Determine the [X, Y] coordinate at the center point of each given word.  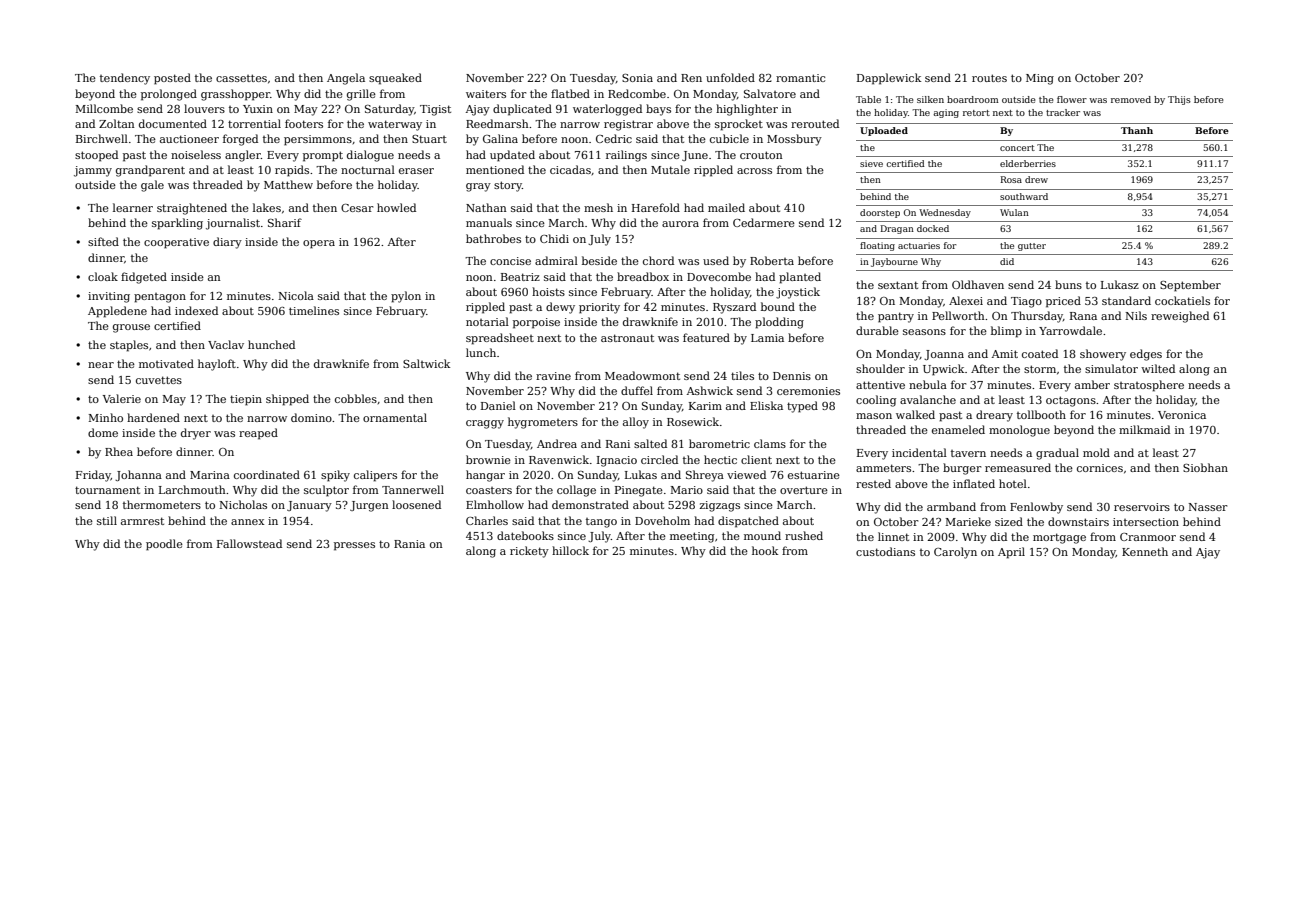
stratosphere [1149, 386]
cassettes [241, 78]
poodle [164, 545]
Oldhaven [978, 284]
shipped [287, 400]
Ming [1040, 79]
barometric [719, 443]
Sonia [637, 78]
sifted [103, 241]
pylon [406, 297]
